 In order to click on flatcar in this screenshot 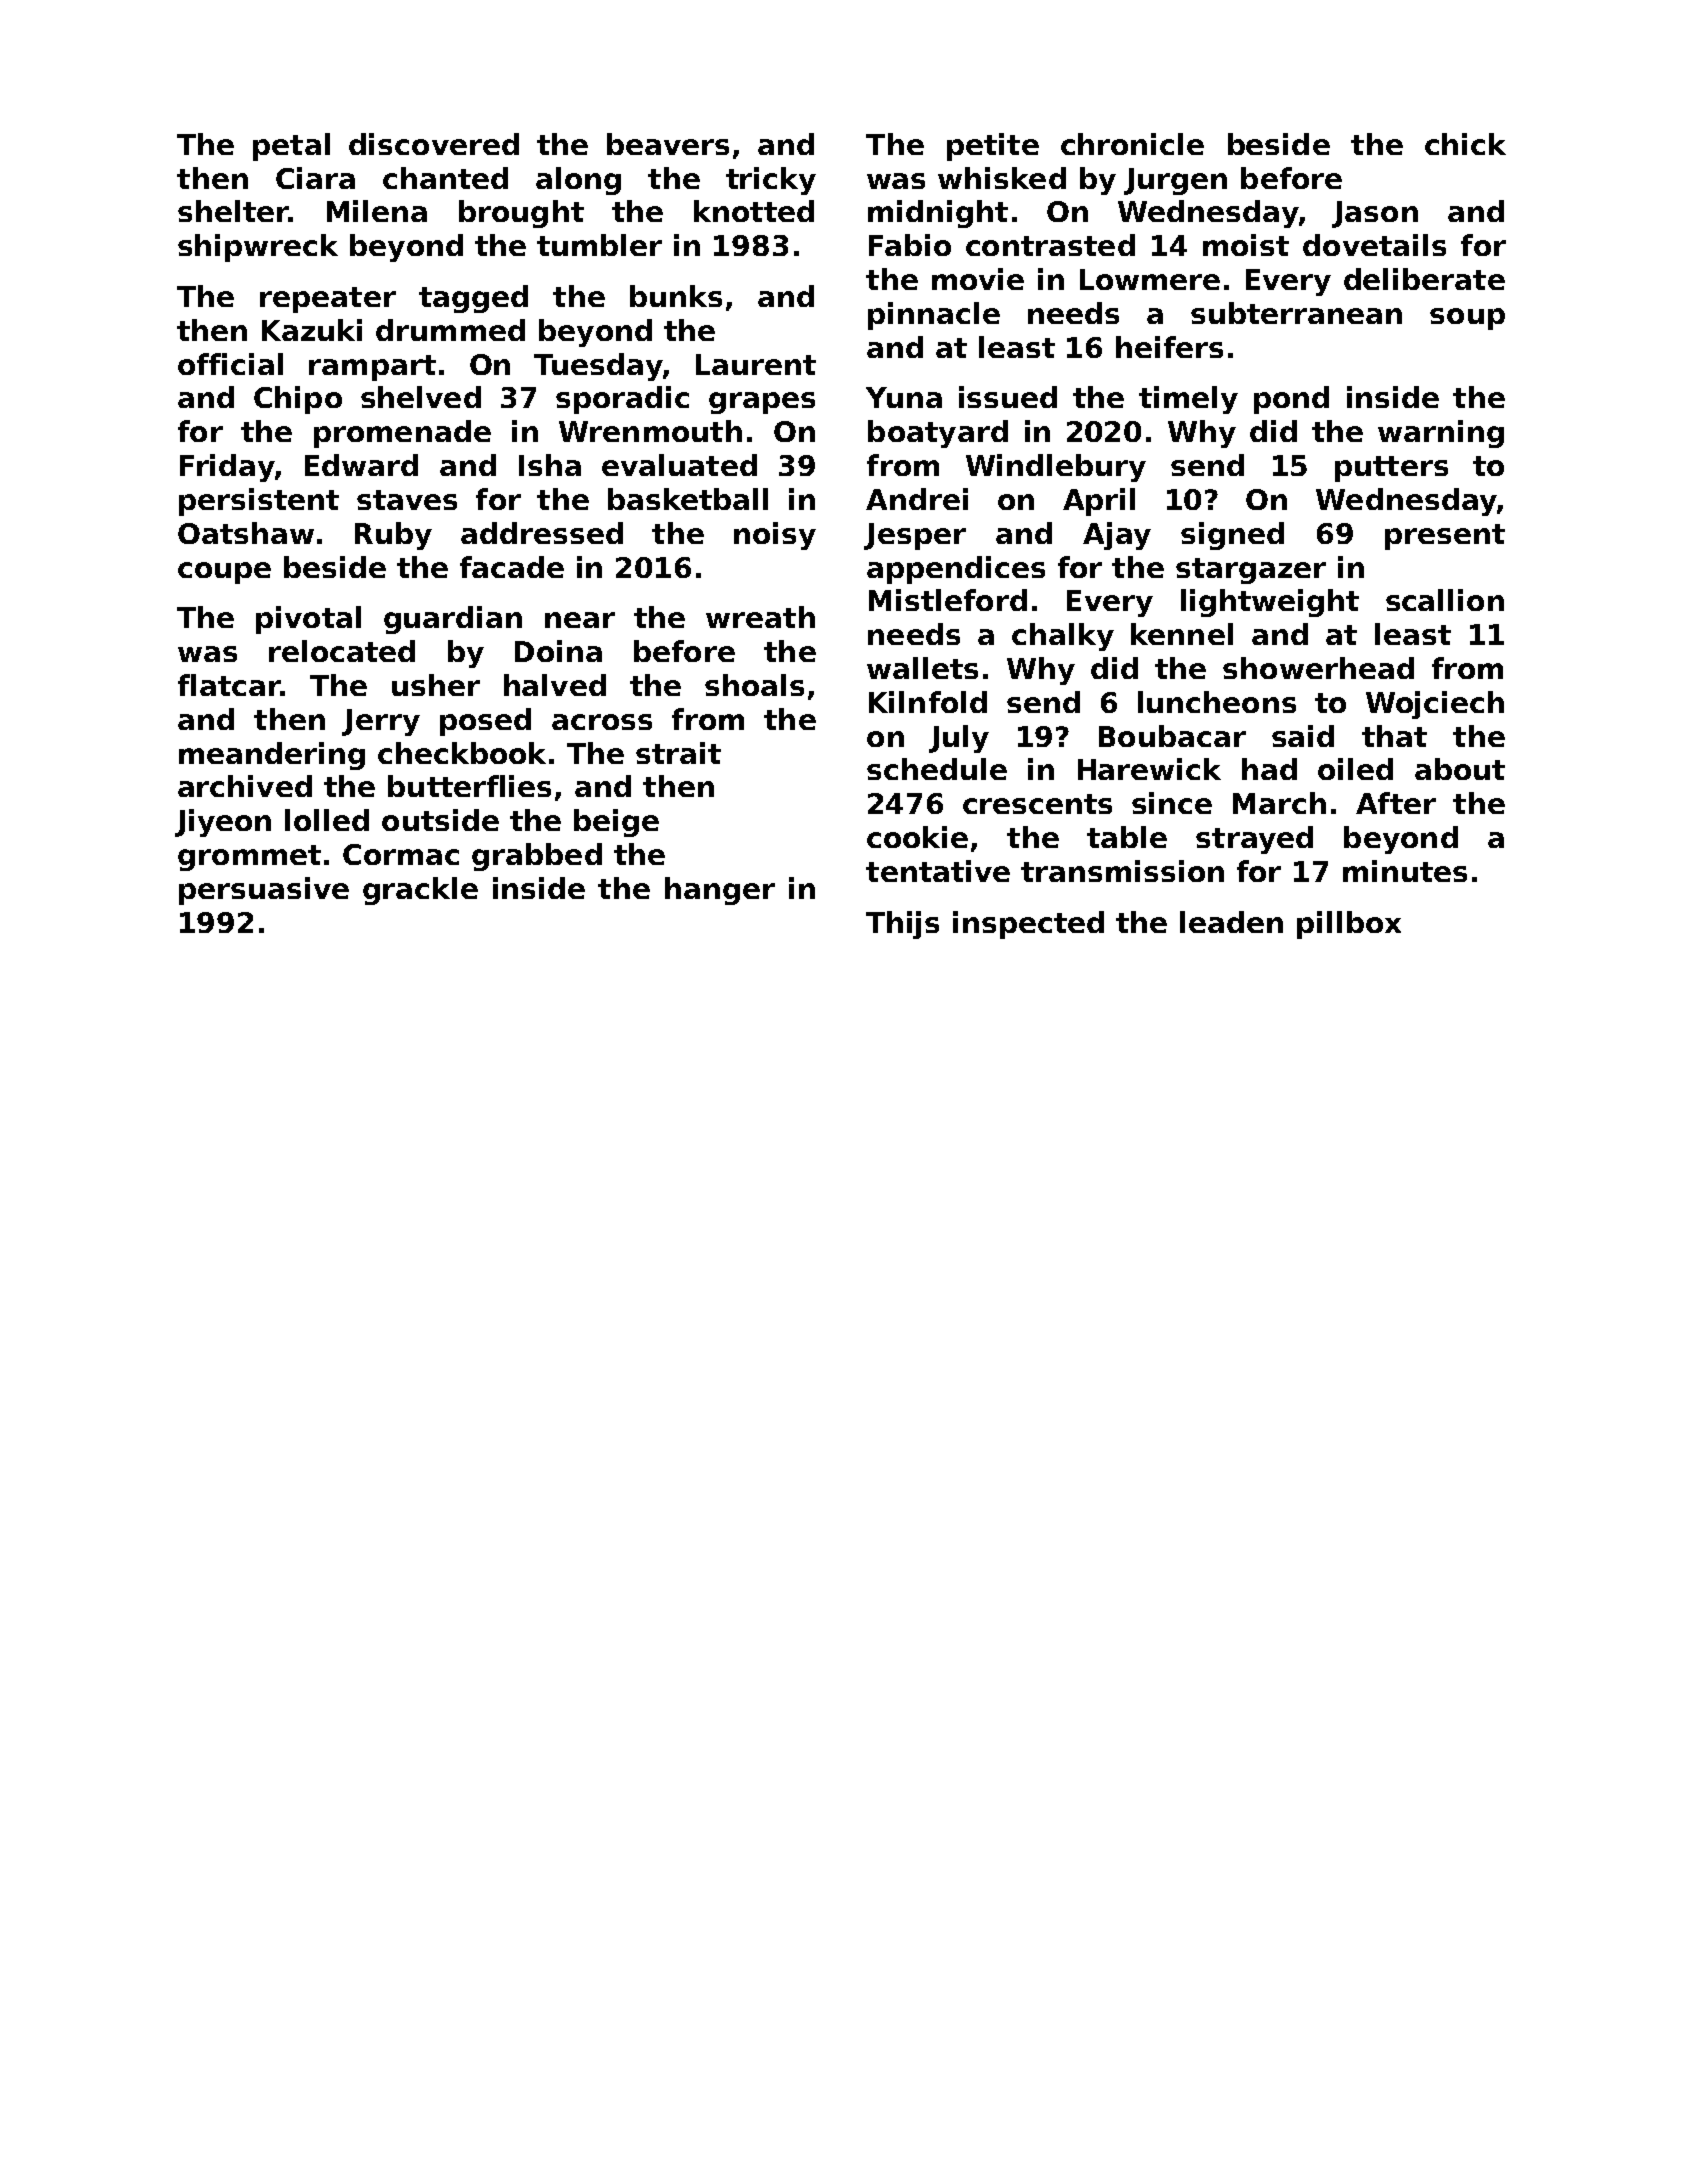, I will do `click(229, 685)`.
